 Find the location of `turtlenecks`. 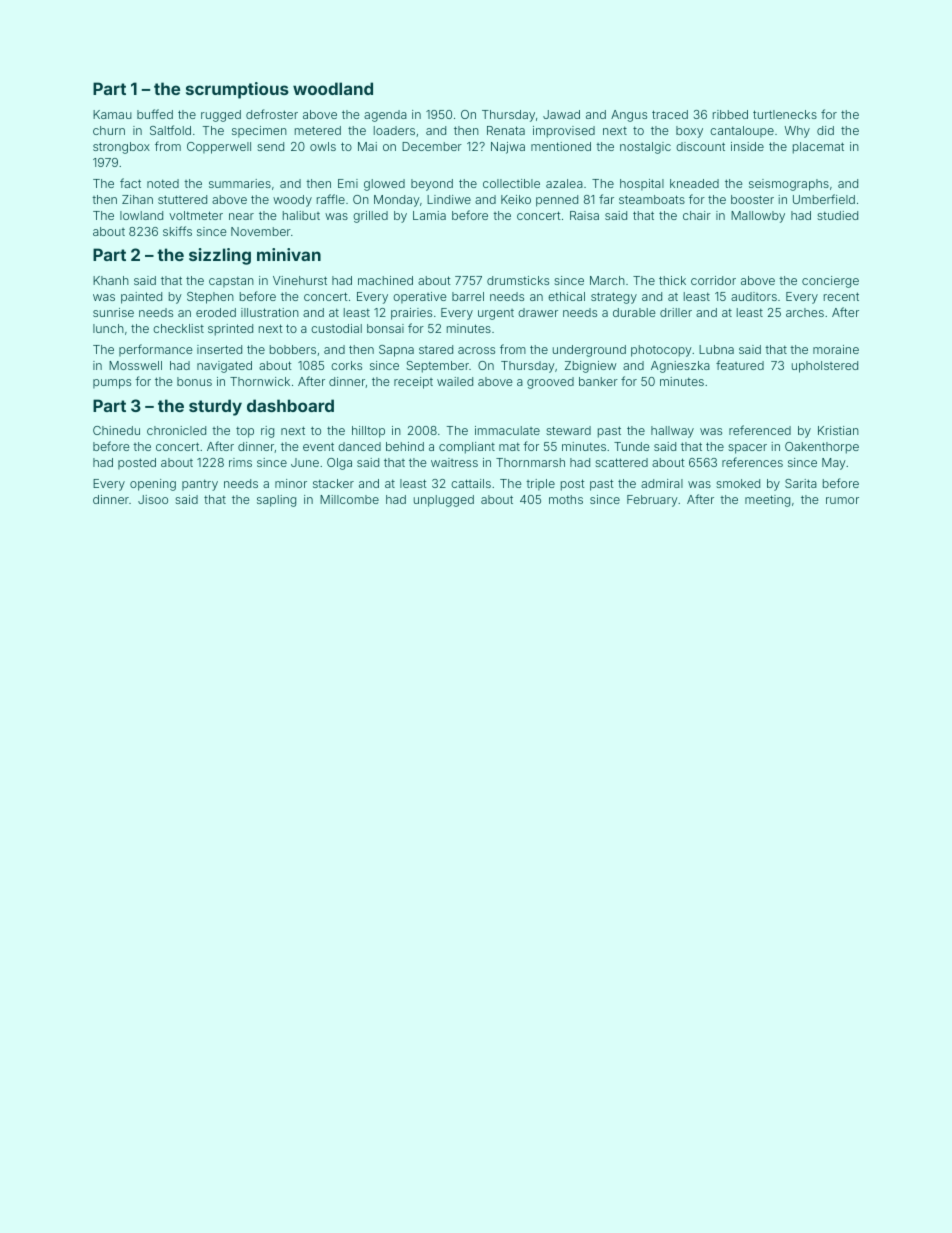

turtlenecks is located at coordinates (785, 114).
